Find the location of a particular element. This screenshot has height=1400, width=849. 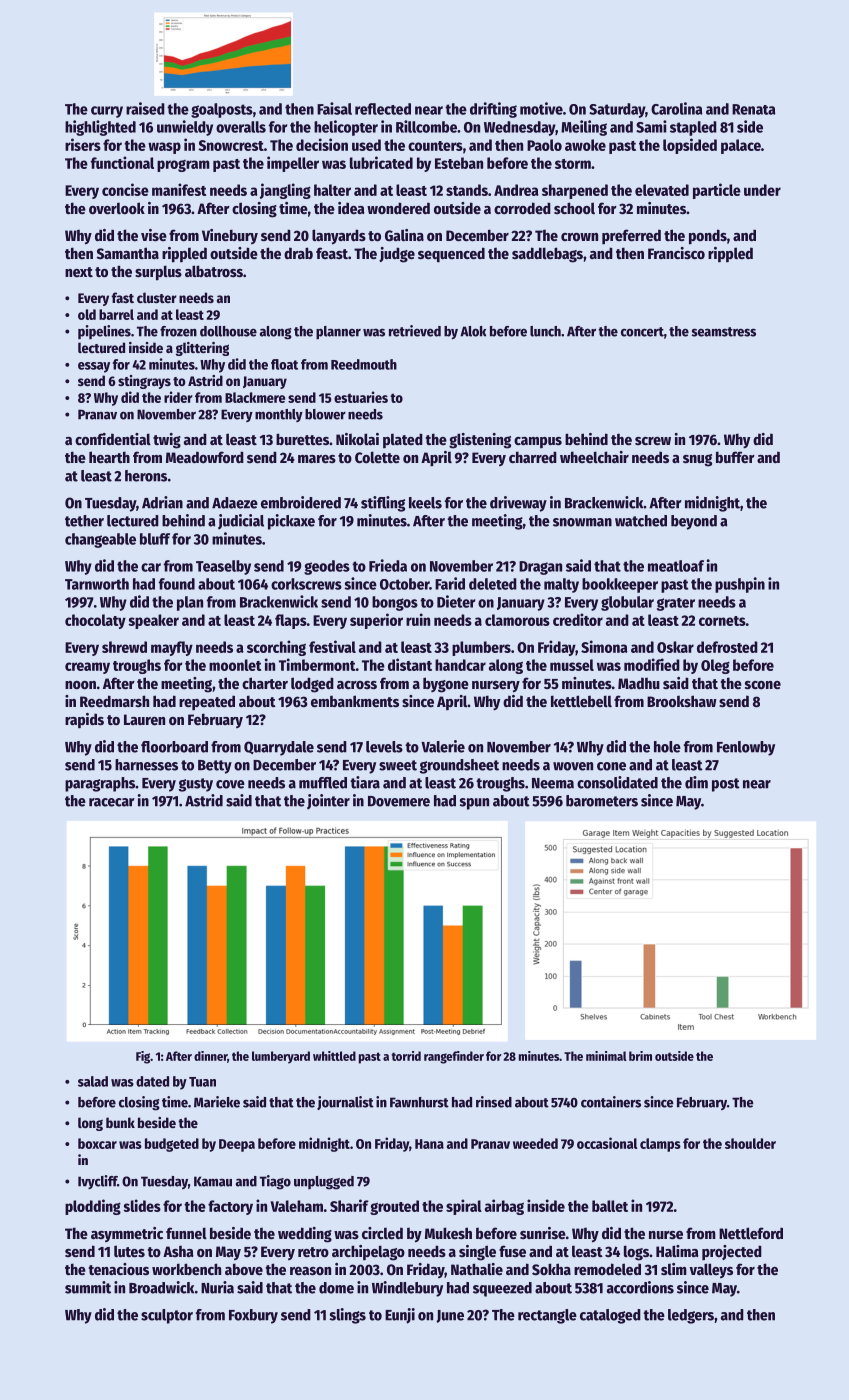

summit is located at coordinates (88, 1287).
